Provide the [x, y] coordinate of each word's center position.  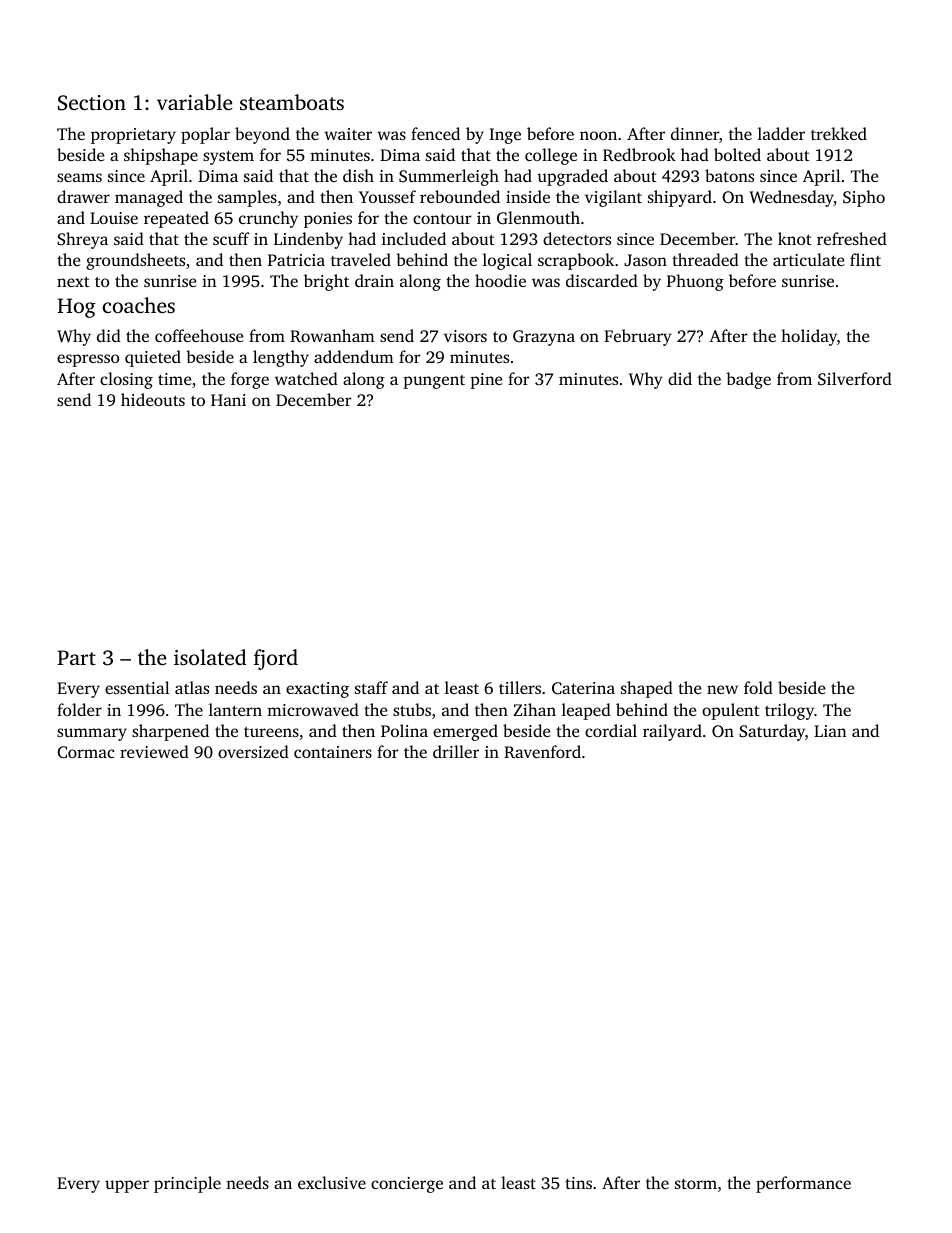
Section [92, 103]
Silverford [855, 379]
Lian [830, 731]
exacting [317, 690]
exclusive [332, 1182]
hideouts [153, 399]
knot [795, 238]
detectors [577, 238]
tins [578, 1183]
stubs [412, 709]
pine [486, 381]
